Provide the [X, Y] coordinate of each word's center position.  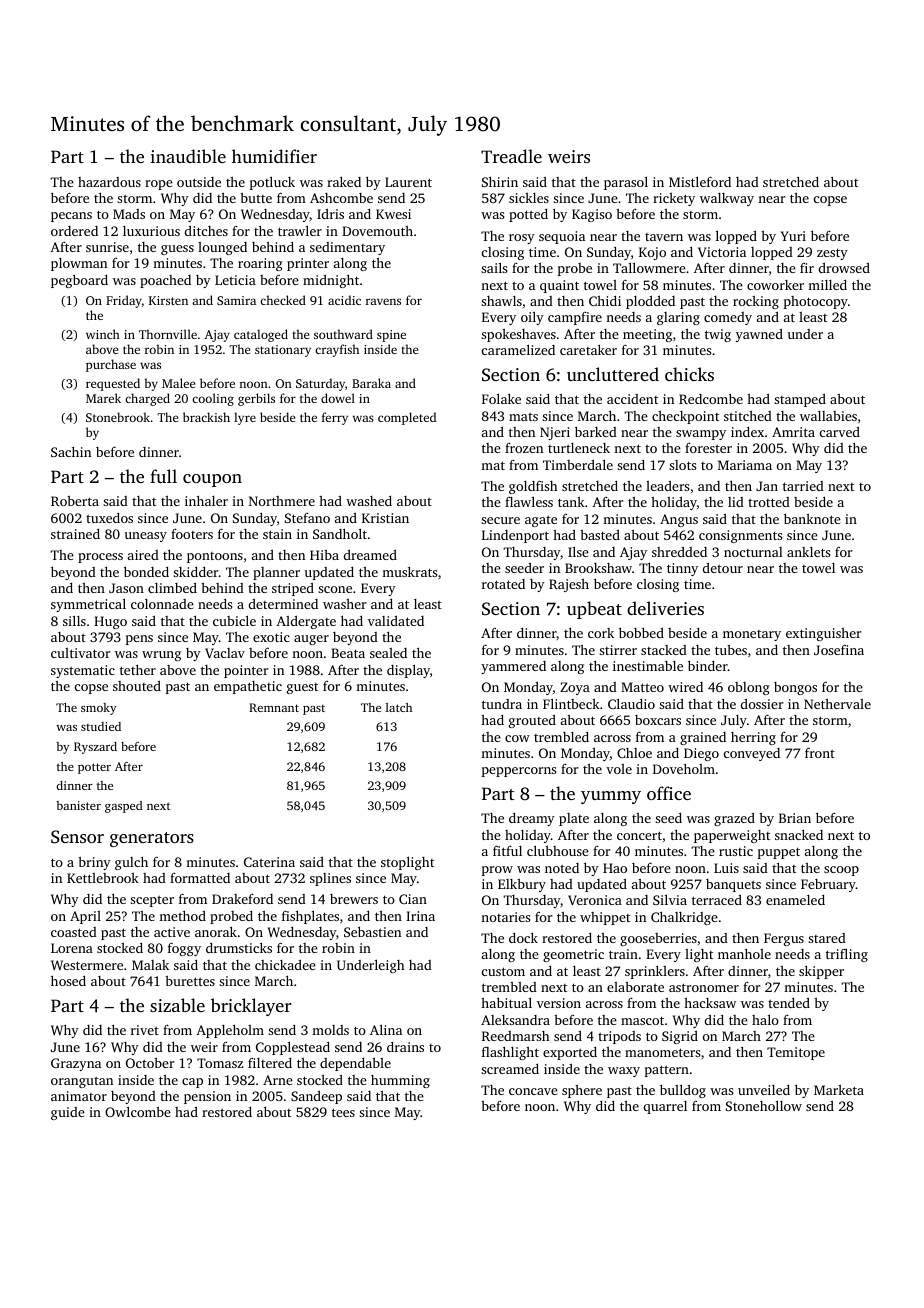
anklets [808, 552]
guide [68, 1113]
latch [399, 707]
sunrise [107, 247]
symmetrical [88, 605]
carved [840, 432]
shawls [501, 301]
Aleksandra [515, 1020]
